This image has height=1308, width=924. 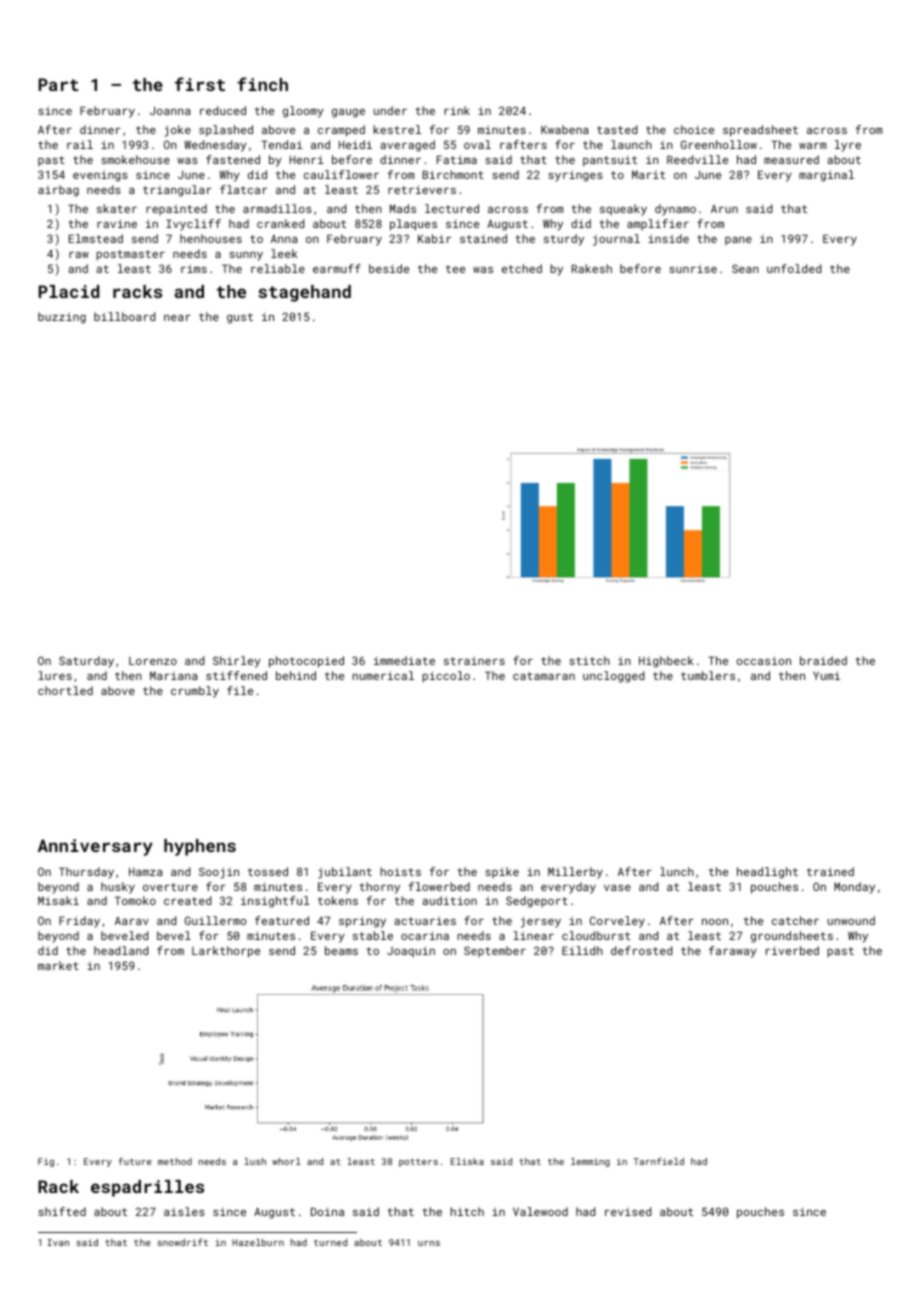 What do you see at coordinates (278, 268) in the image?
I see `reliable` at bounding box center [278, 268].
